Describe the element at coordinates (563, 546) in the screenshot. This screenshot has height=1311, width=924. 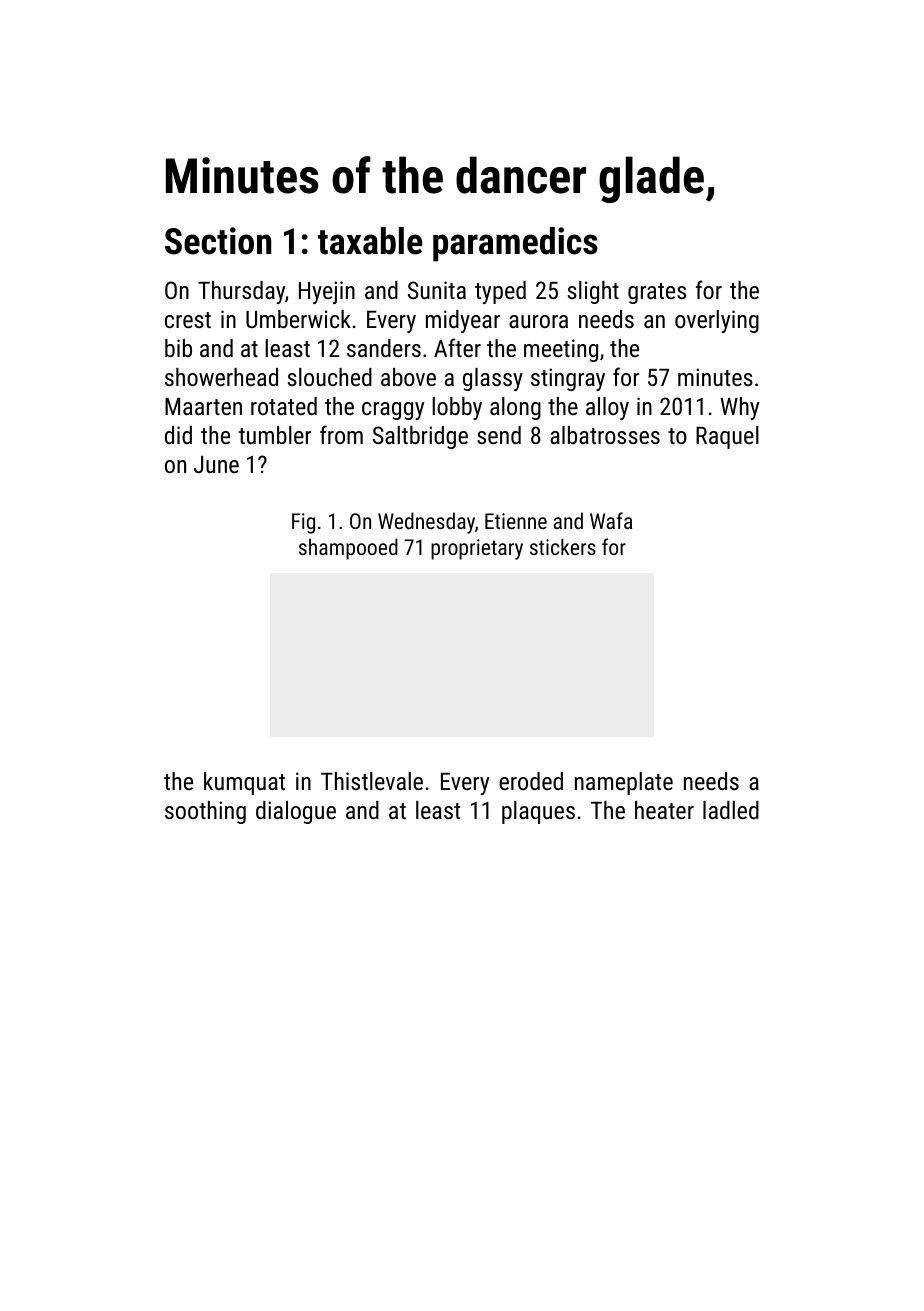
I see `stickers` at that location.
